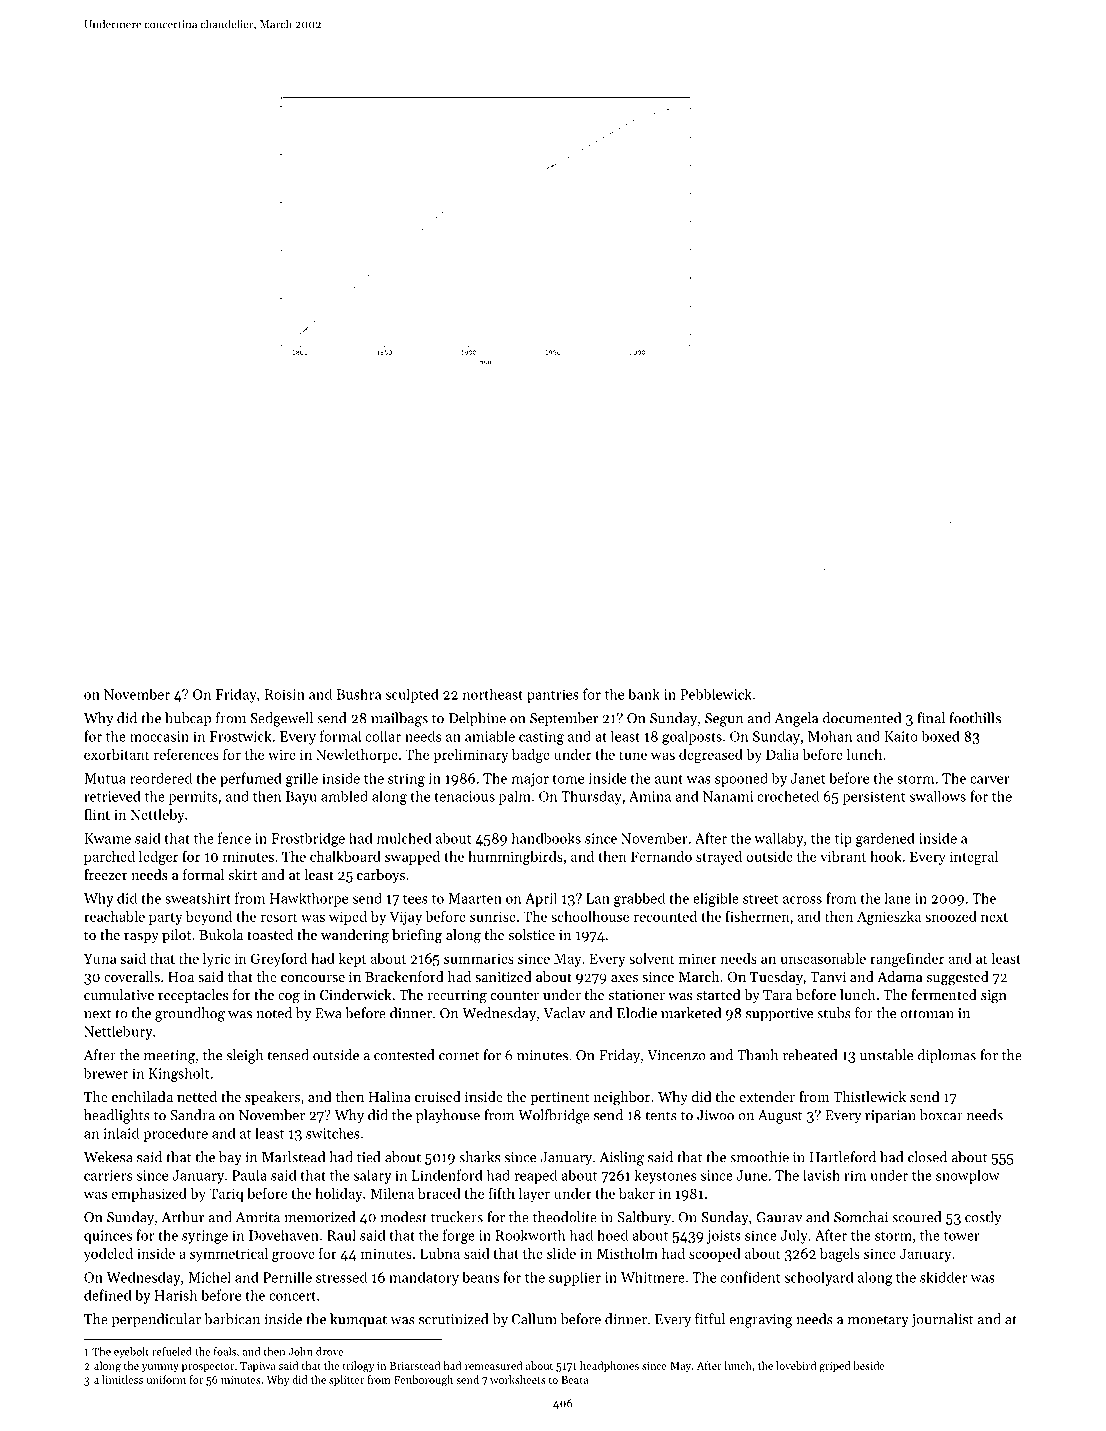 This screenshot has width=1106, height=1431. What do you see at coordinates (106, 1073) in the screenshot?
I see `brewer` at bounding box center [106, 1073].
